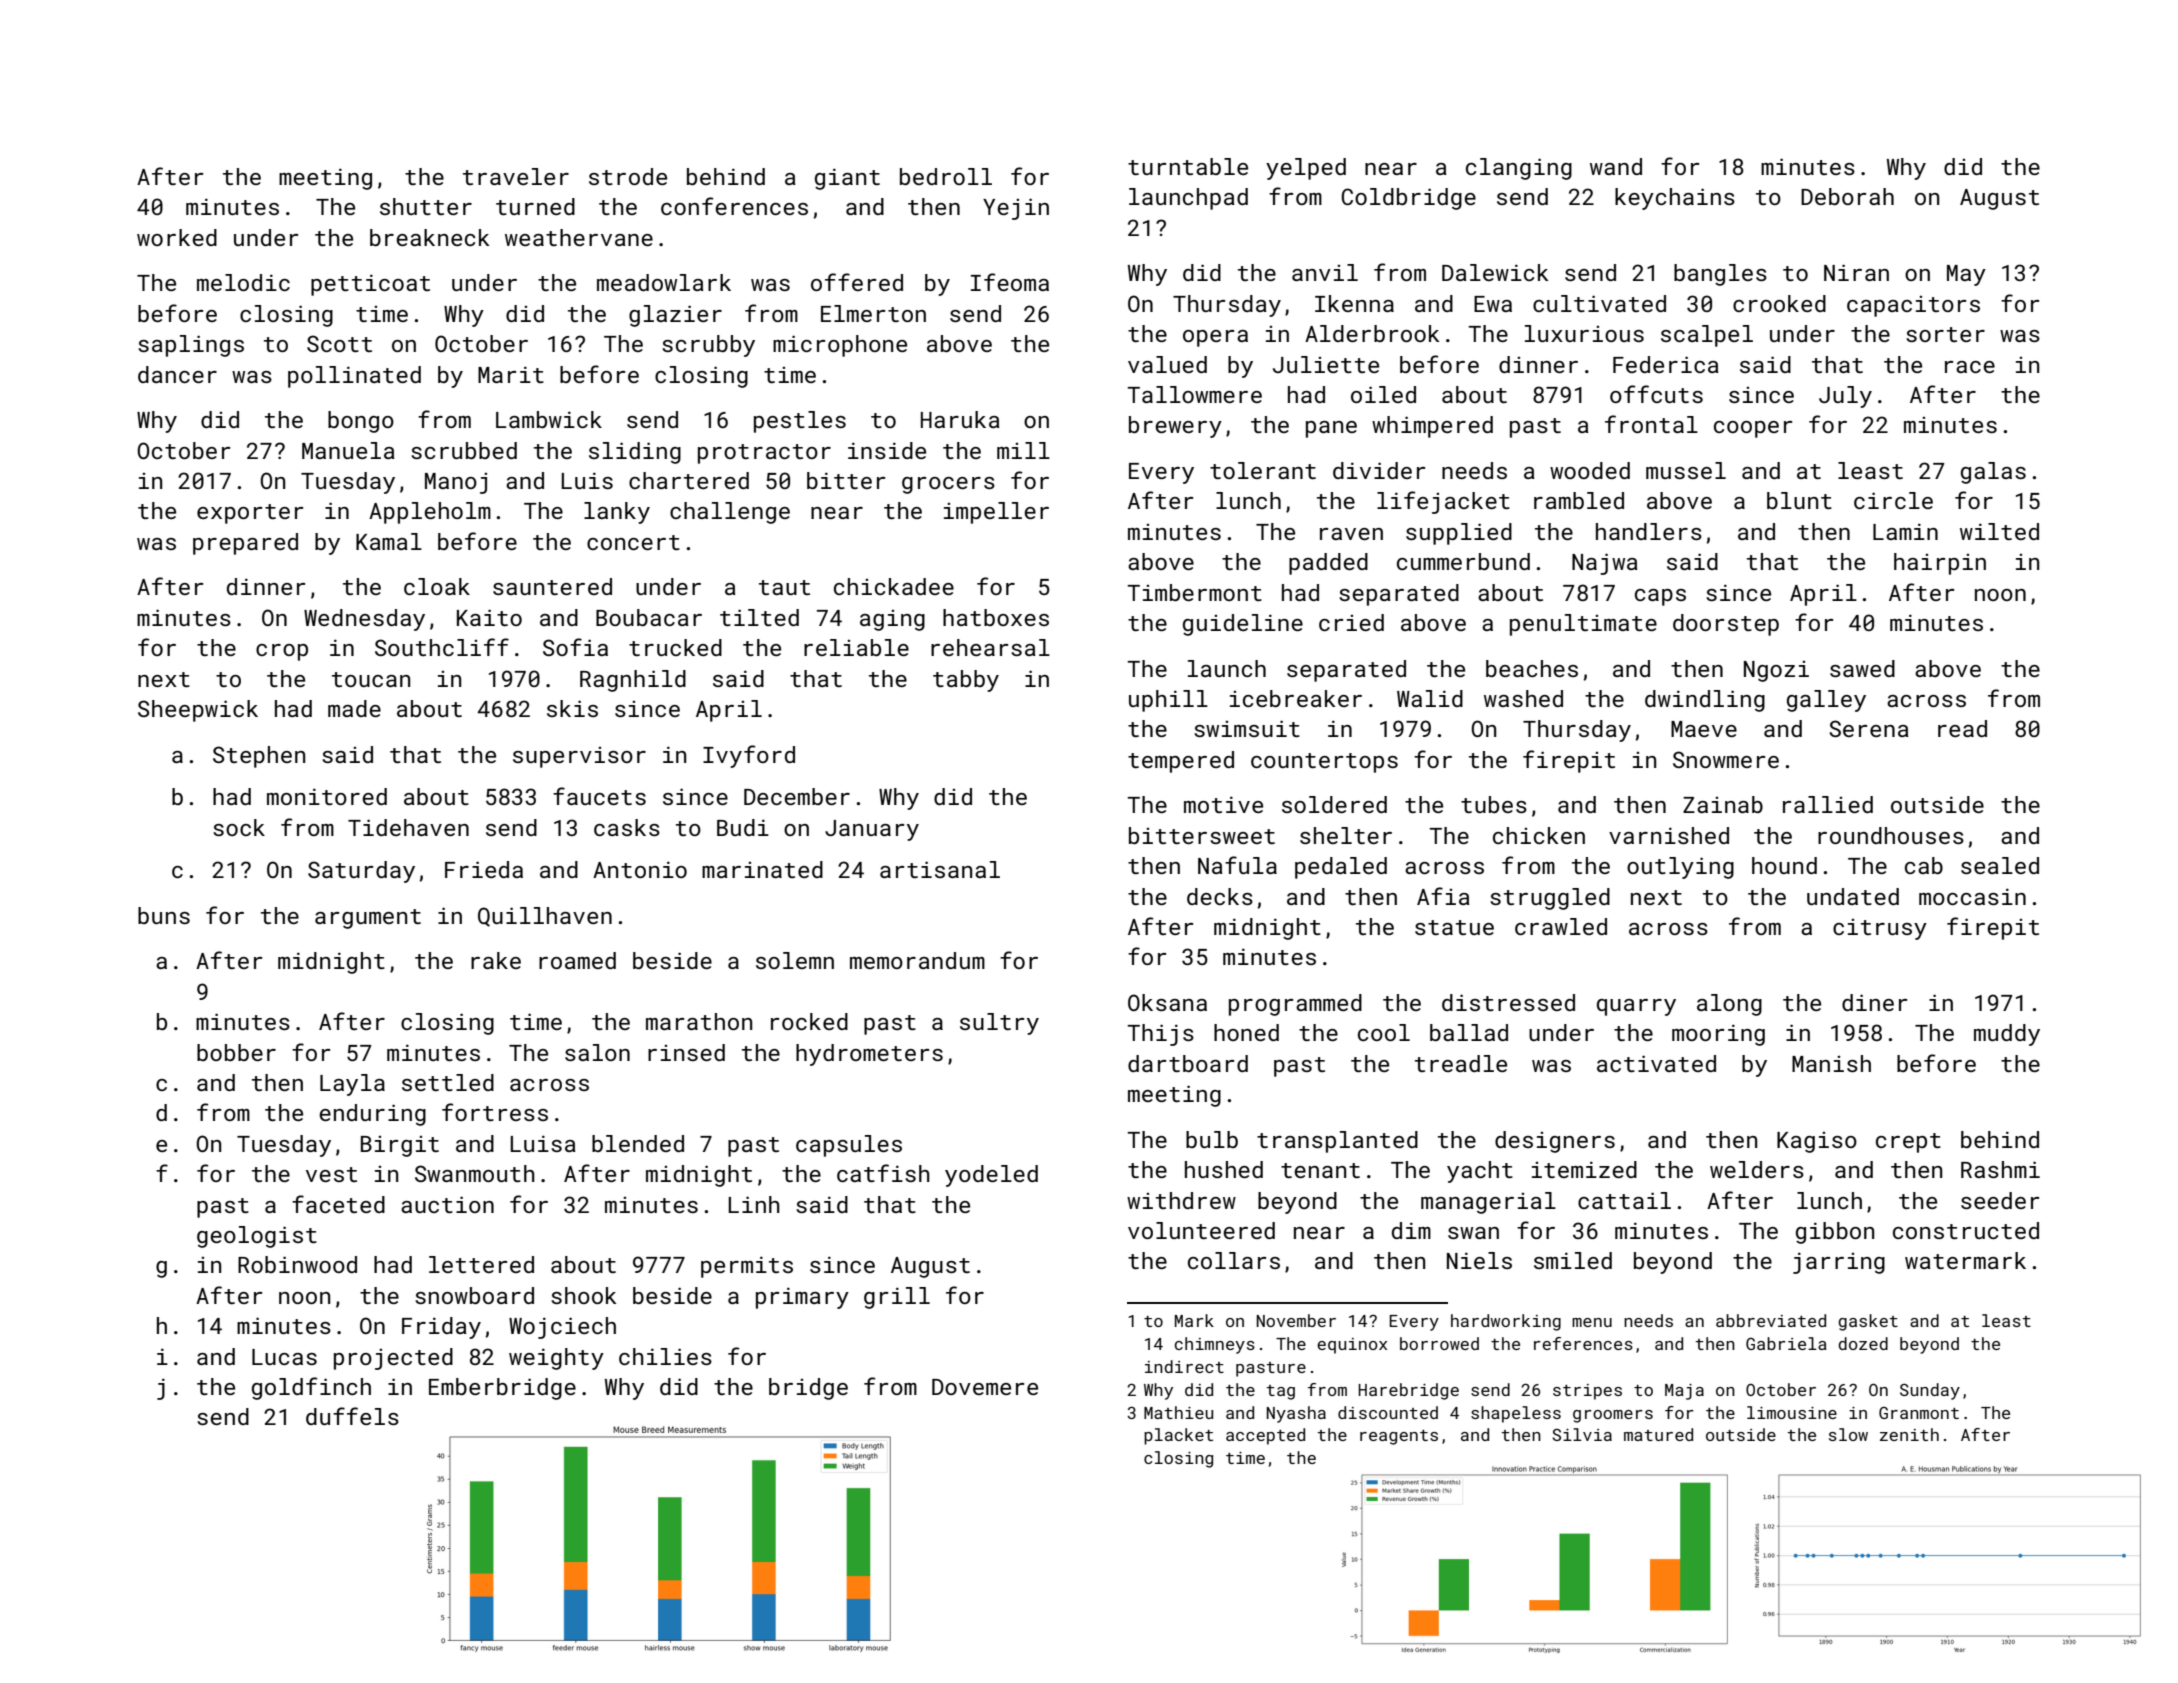  Describe the element at coordinates (1561, 926) in the screenshot. I see `crawled` at that location.
